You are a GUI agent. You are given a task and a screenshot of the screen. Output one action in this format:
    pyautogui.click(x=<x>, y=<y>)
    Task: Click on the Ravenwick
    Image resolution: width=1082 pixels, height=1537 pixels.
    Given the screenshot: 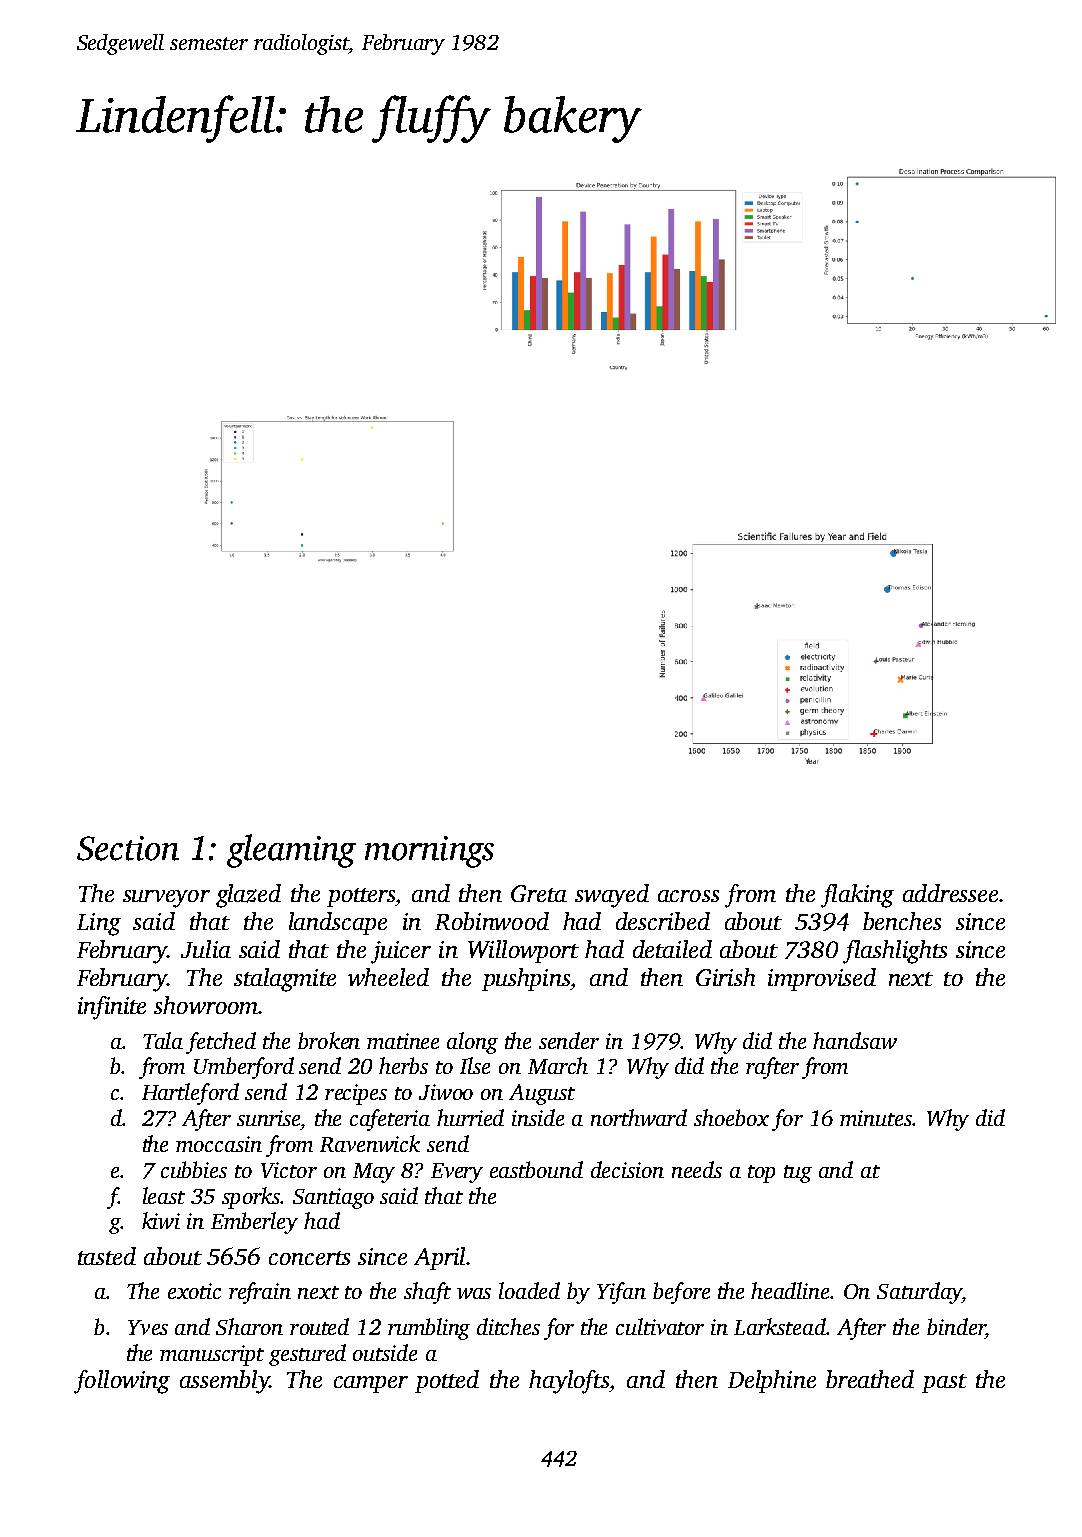 What is the action you would take?
    pyautogui.click(x=370, y=1143)
